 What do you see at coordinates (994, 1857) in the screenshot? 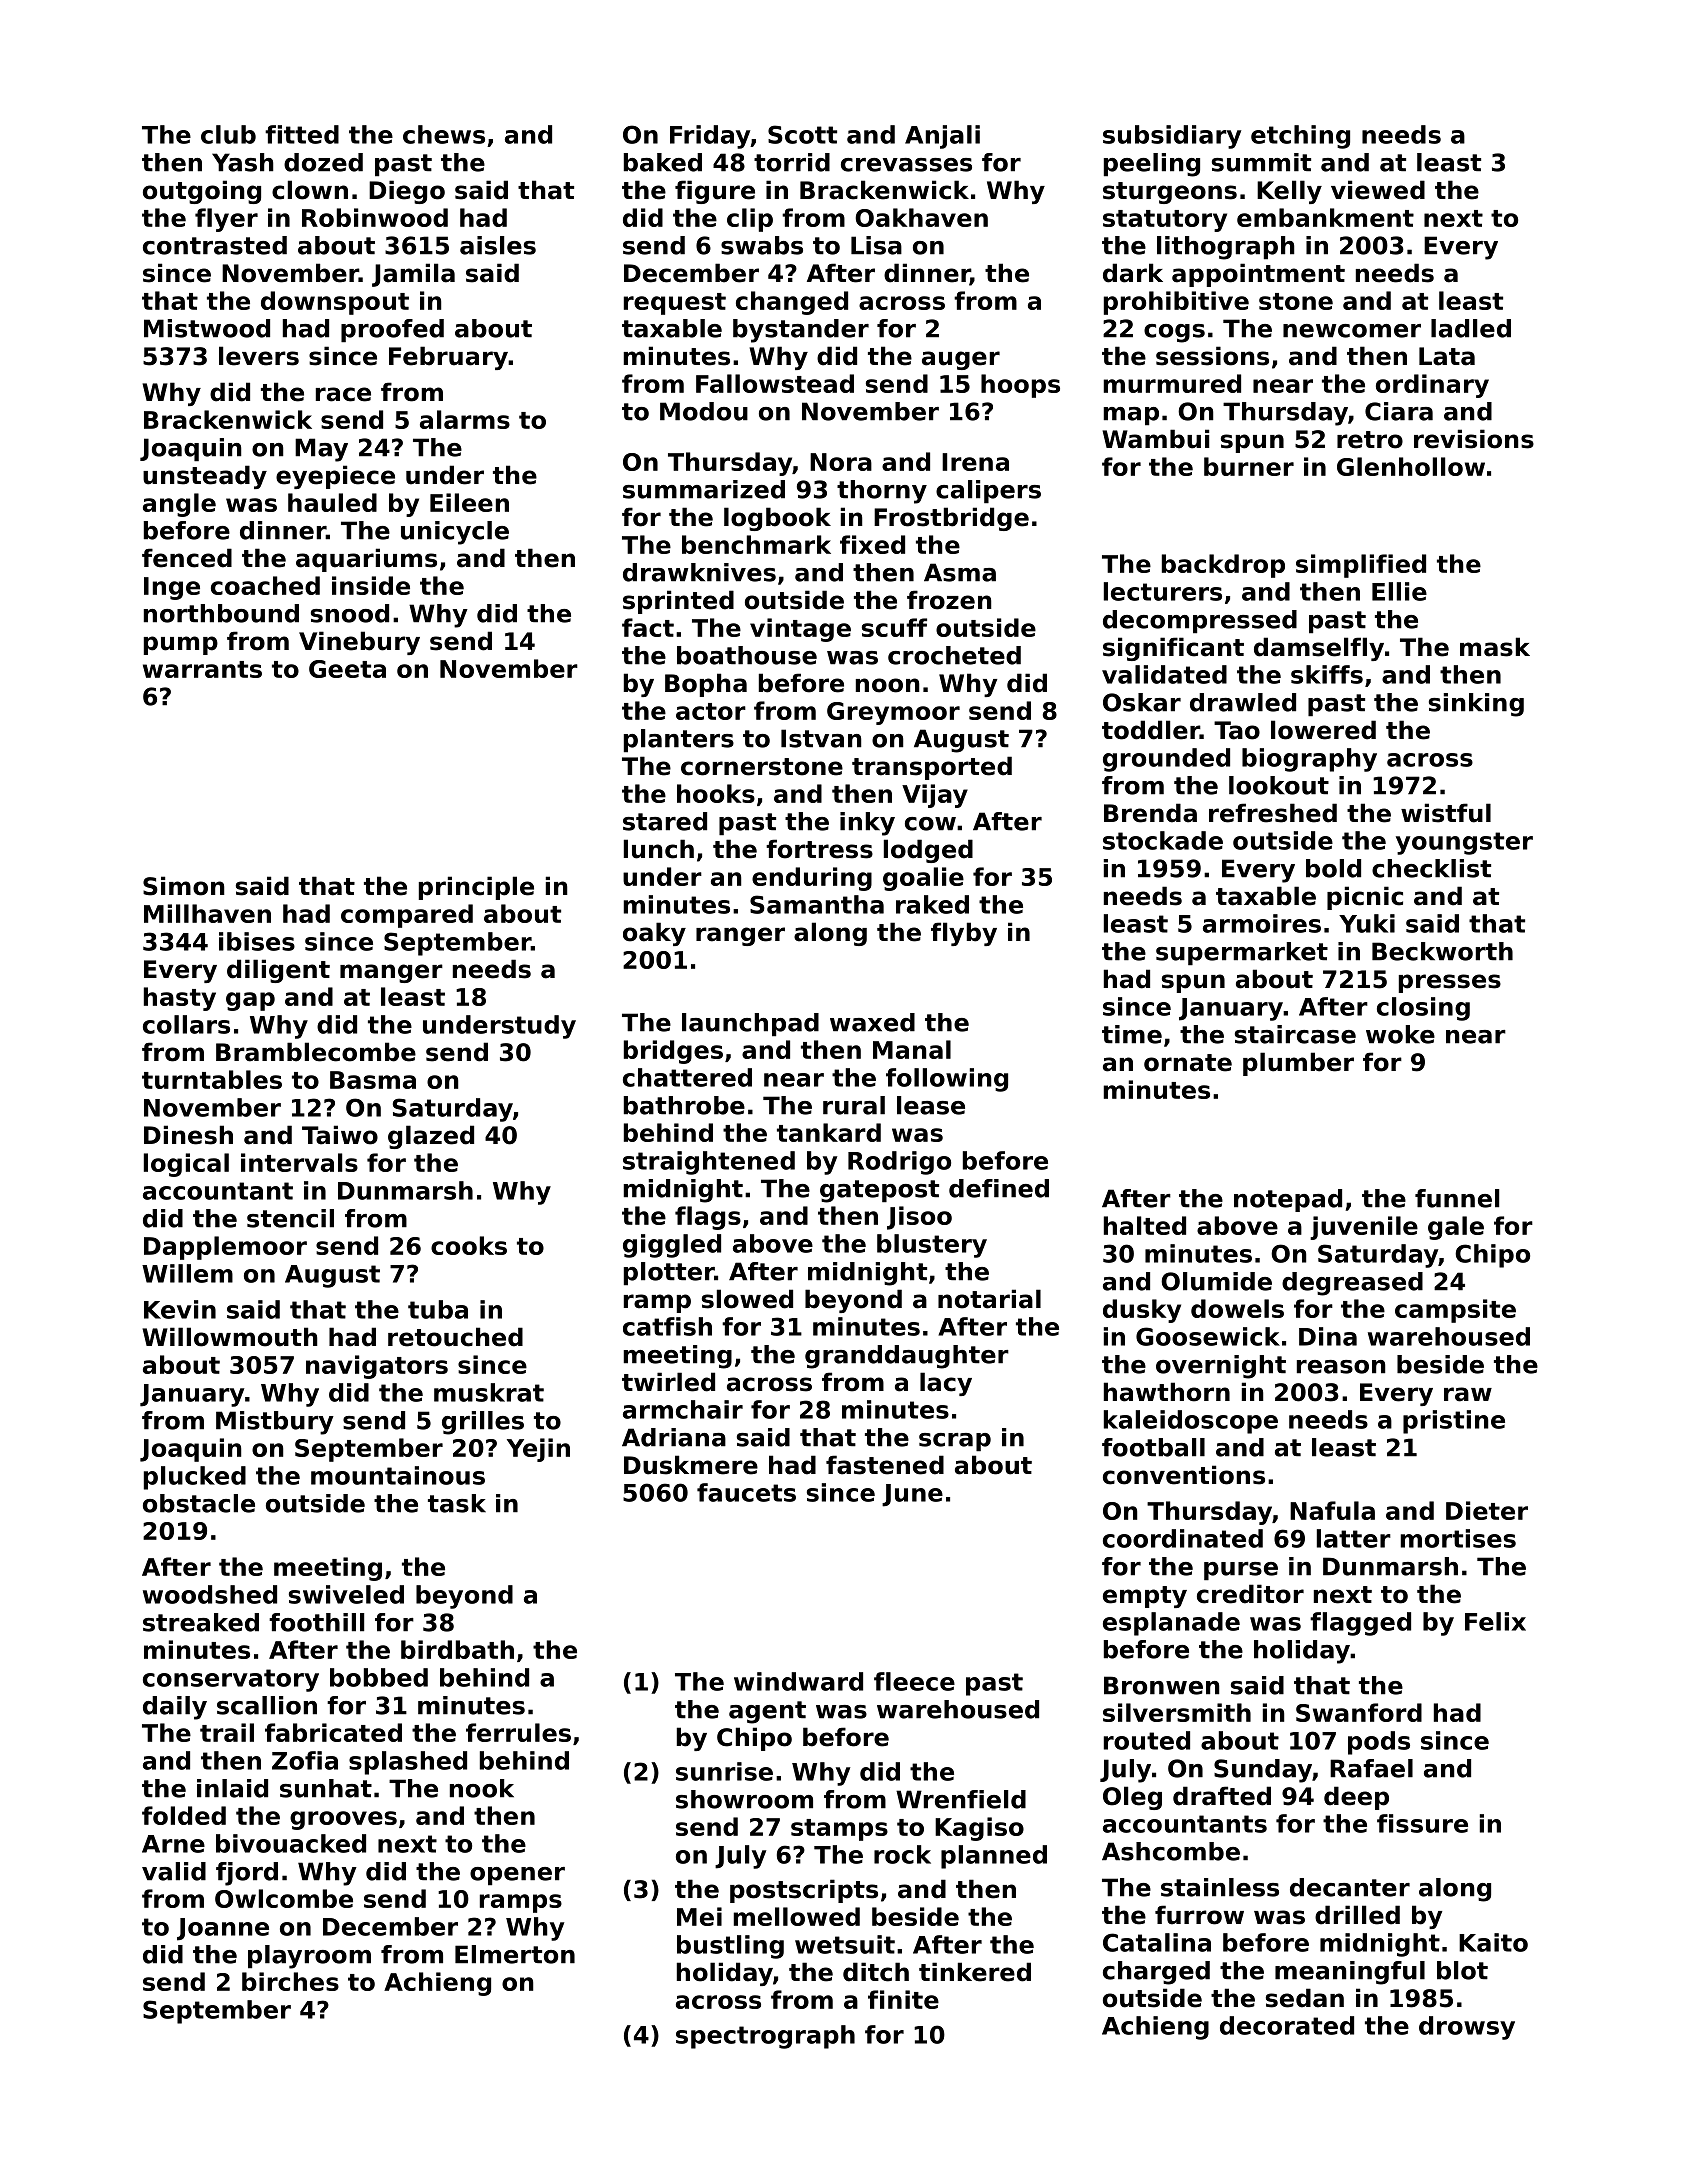
I see `planned` at bounding box center [994, 1857].
